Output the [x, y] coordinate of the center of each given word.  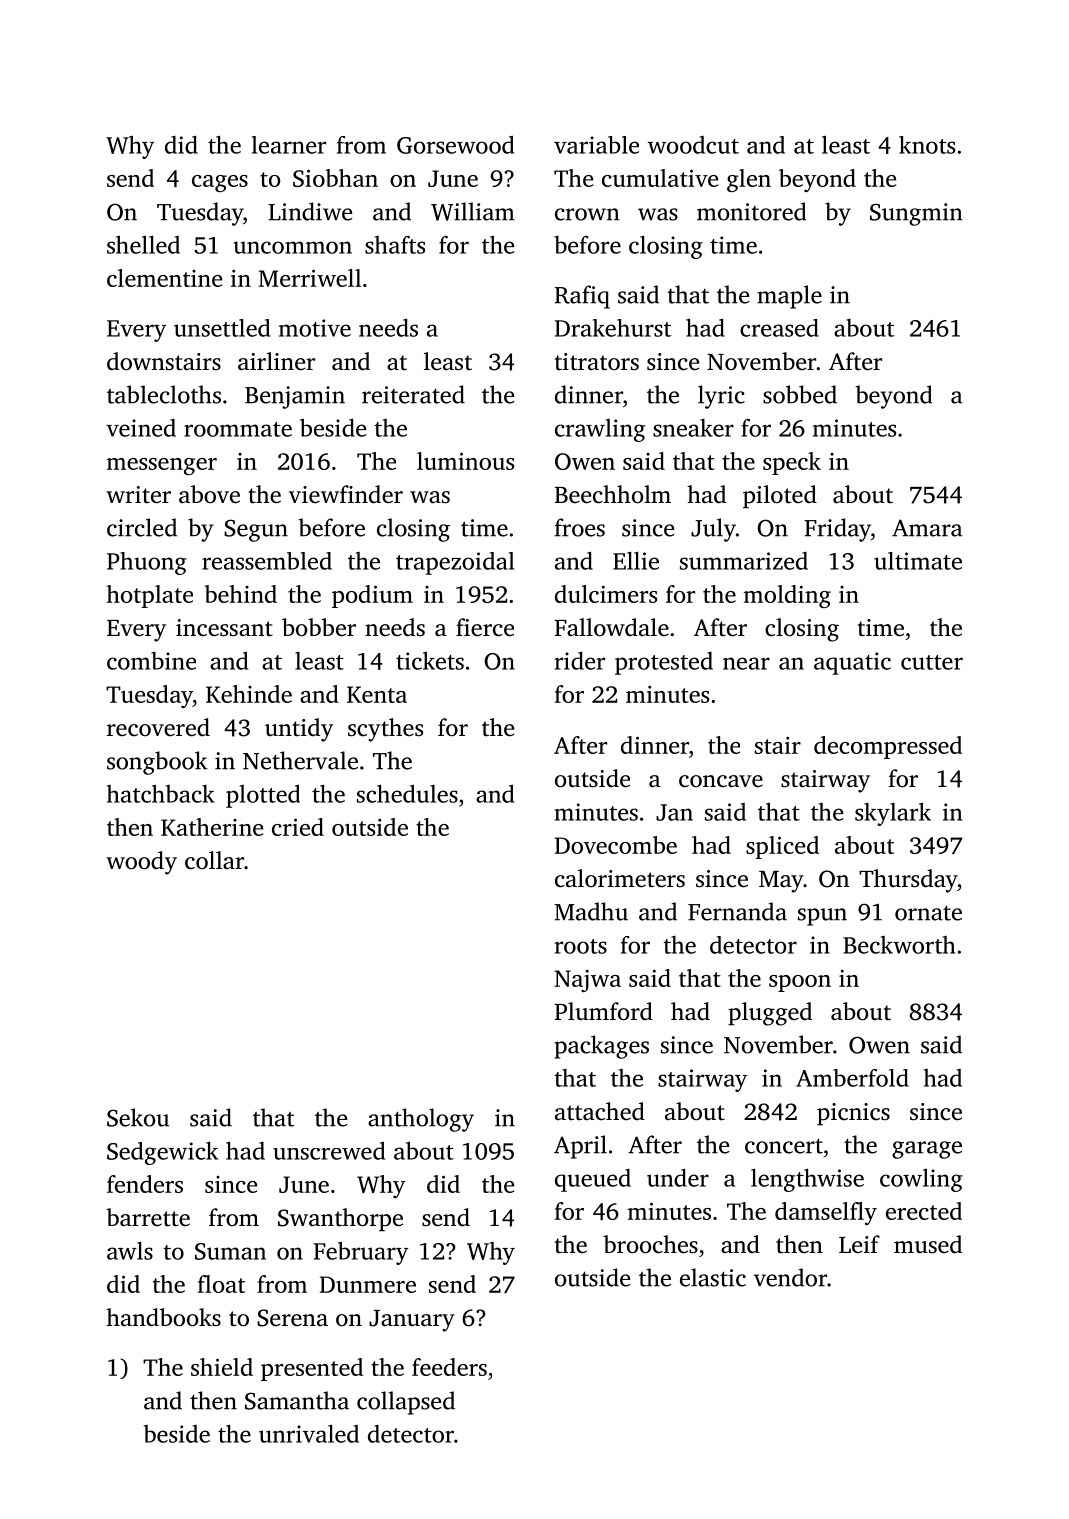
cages [220, 183]
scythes [385, 730]
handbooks [163, 1317]
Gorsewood [455, 145]
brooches [650, 1244]
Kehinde [249, 694]
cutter [932, 662]
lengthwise [807, 1180]
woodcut [693, 145]
